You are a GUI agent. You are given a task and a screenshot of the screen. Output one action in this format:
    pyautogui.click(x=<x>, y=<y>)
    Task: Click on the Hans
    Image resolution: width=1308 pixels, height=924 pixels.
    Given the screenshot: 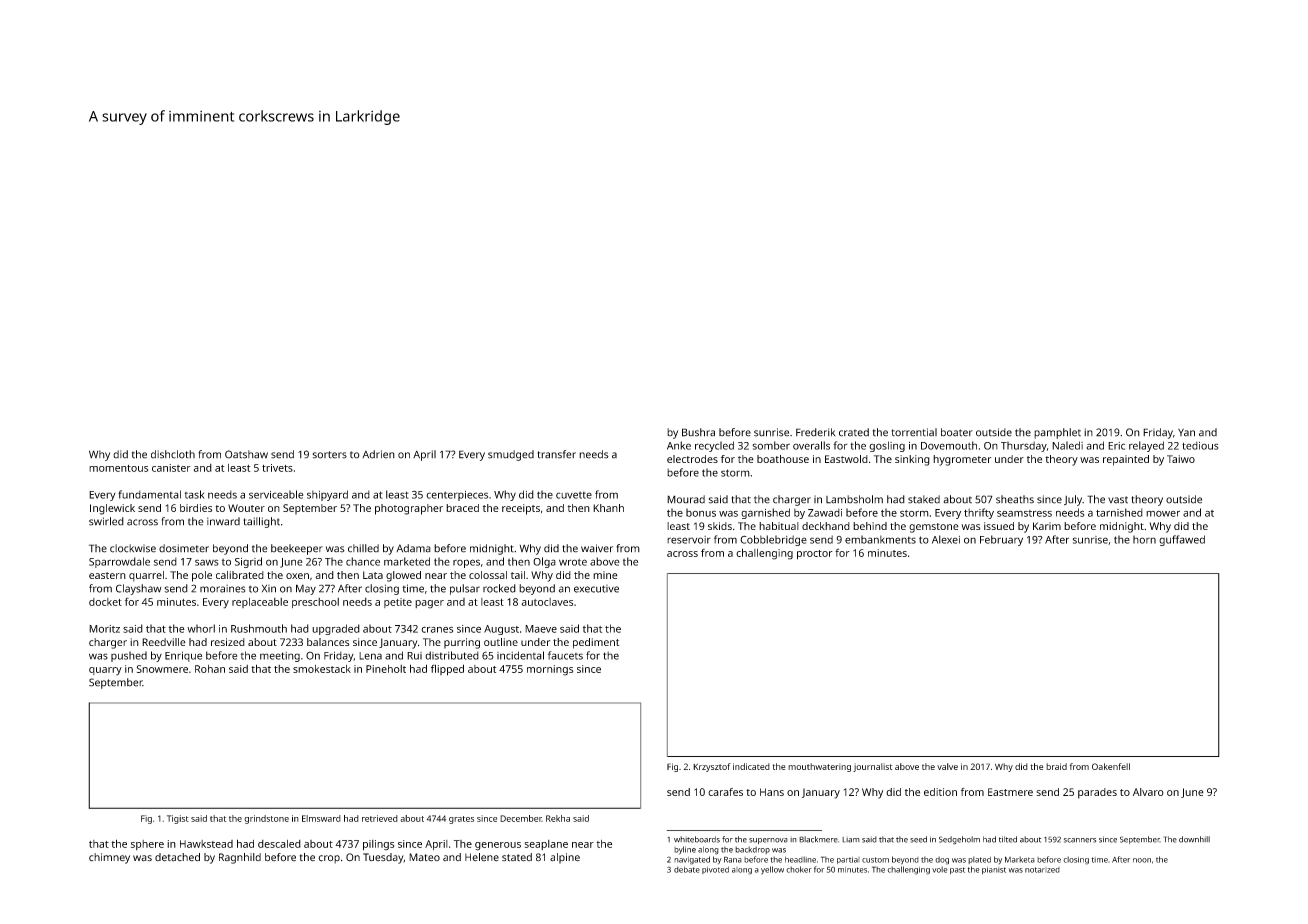 What is the action you would take?
    pyautogui.click(x=772, y=792)
